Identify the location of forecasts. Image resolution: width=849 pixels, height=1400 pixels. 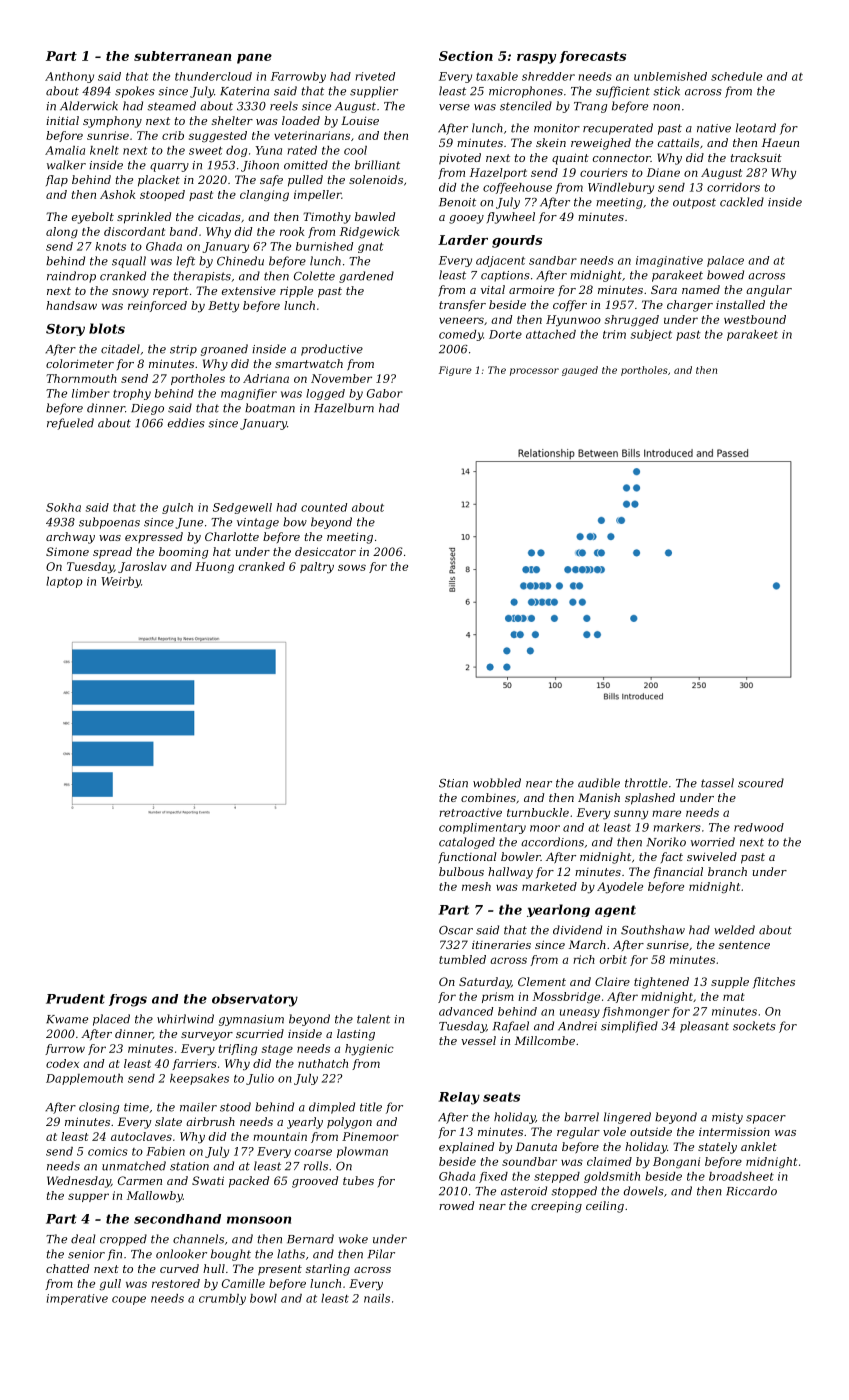
(593, 57).
